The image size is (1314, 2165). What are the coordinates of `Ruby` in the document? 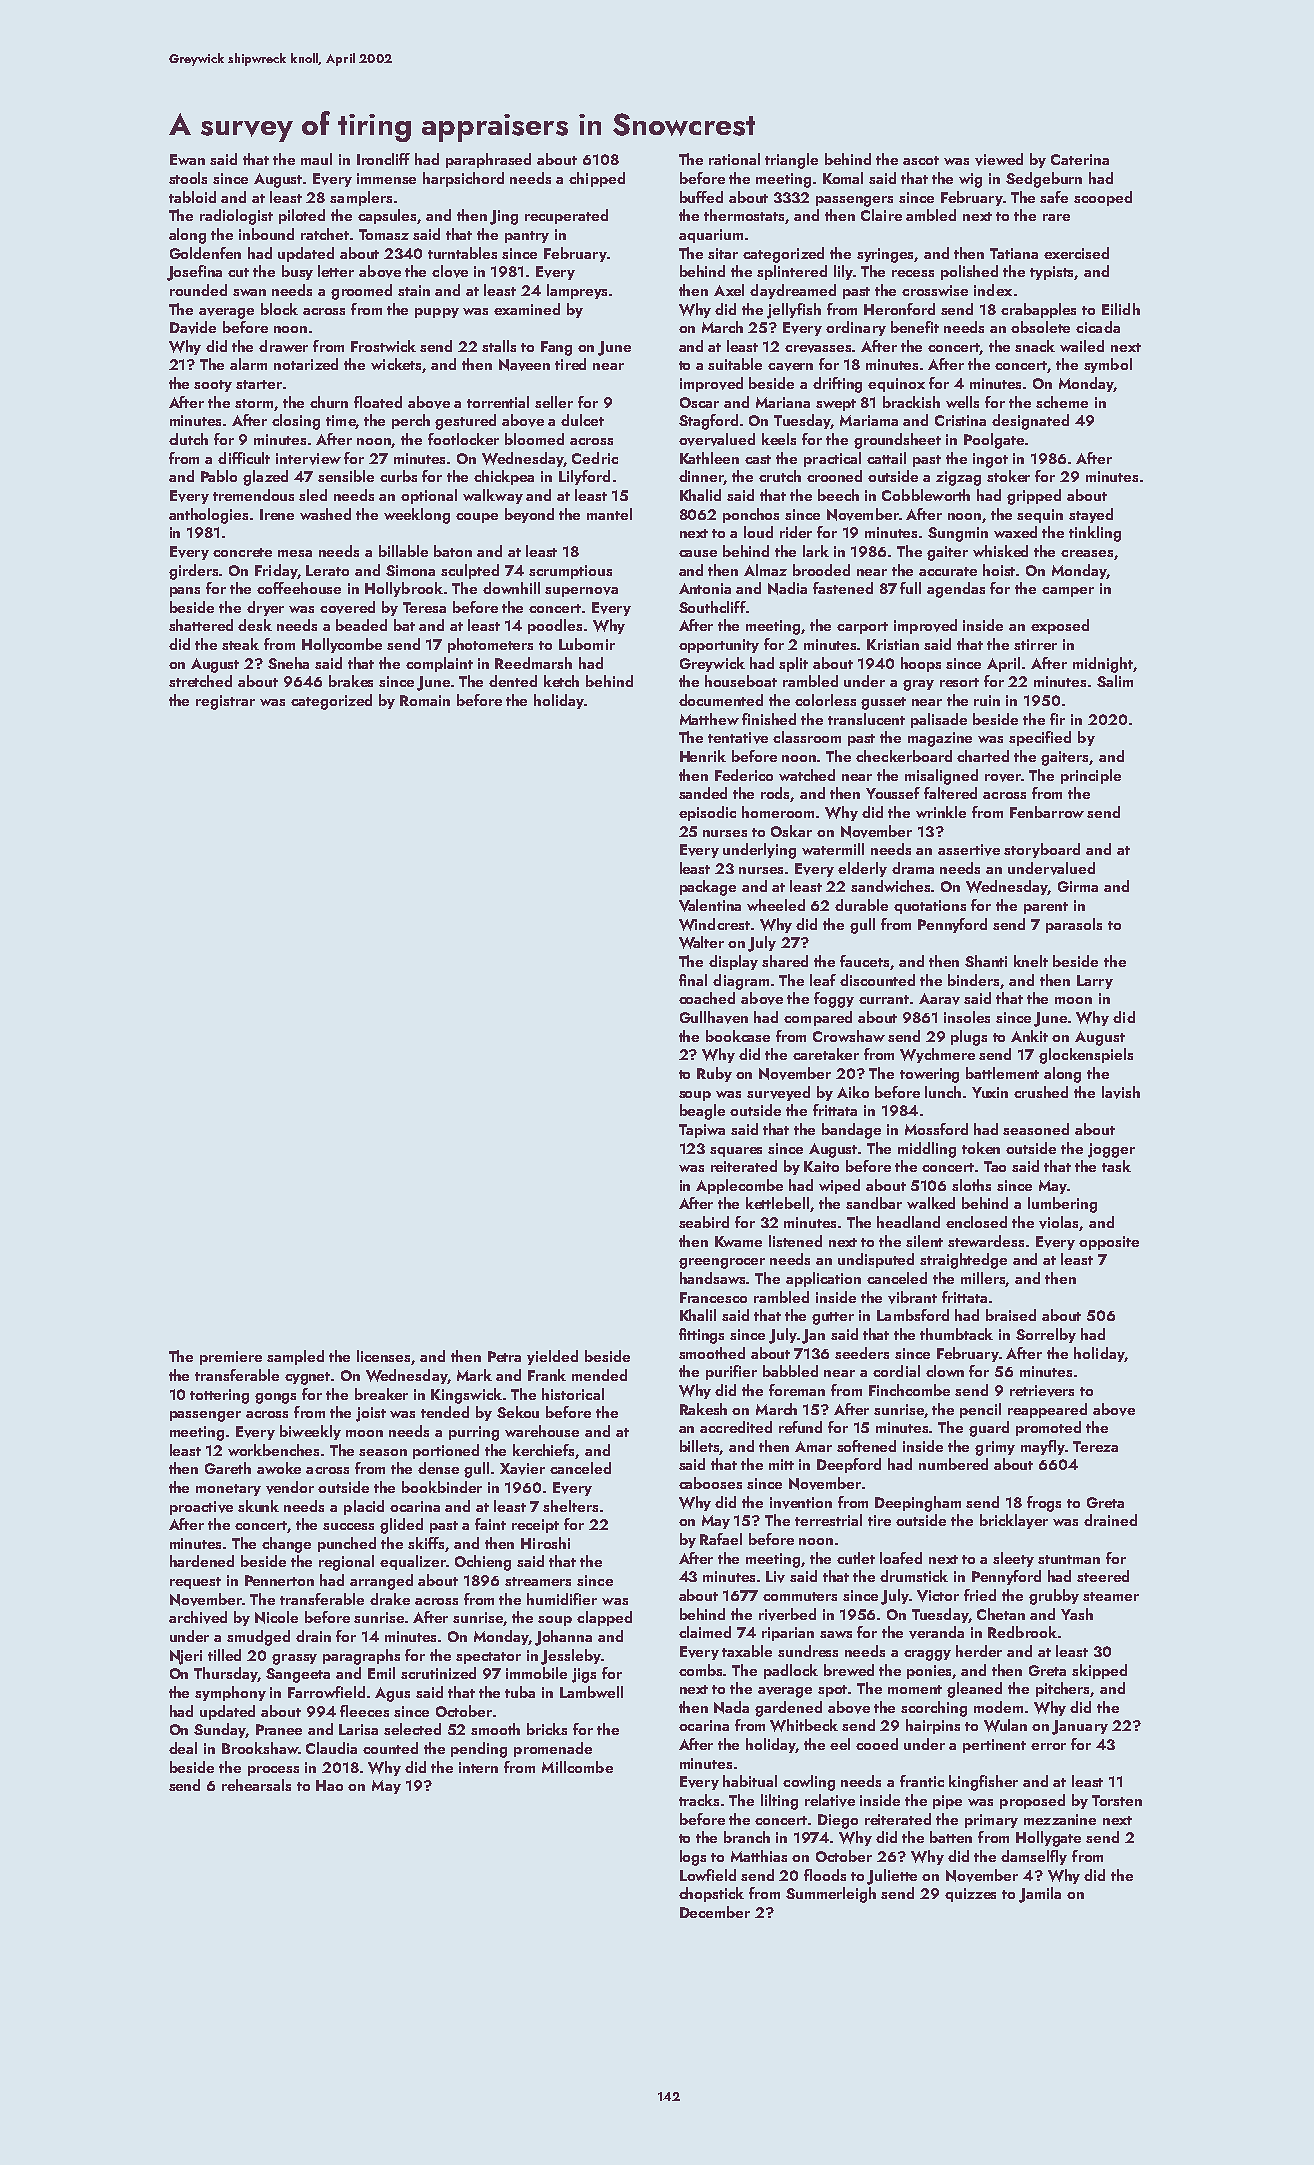 It's located at (714, 1074).
